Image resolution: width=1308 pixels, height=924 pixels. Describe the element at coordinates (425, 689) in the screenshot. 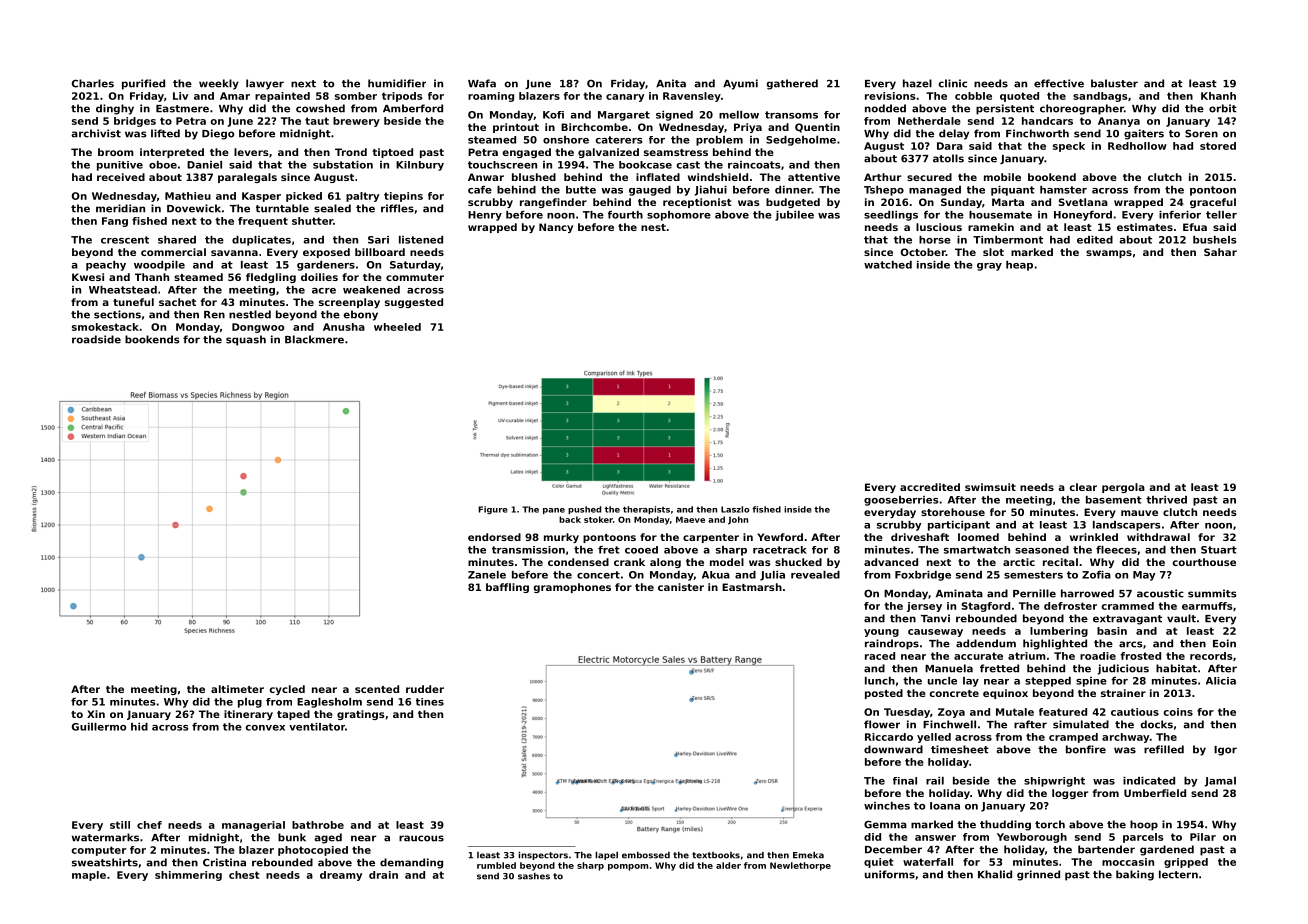

I see `rudder` at that location.
